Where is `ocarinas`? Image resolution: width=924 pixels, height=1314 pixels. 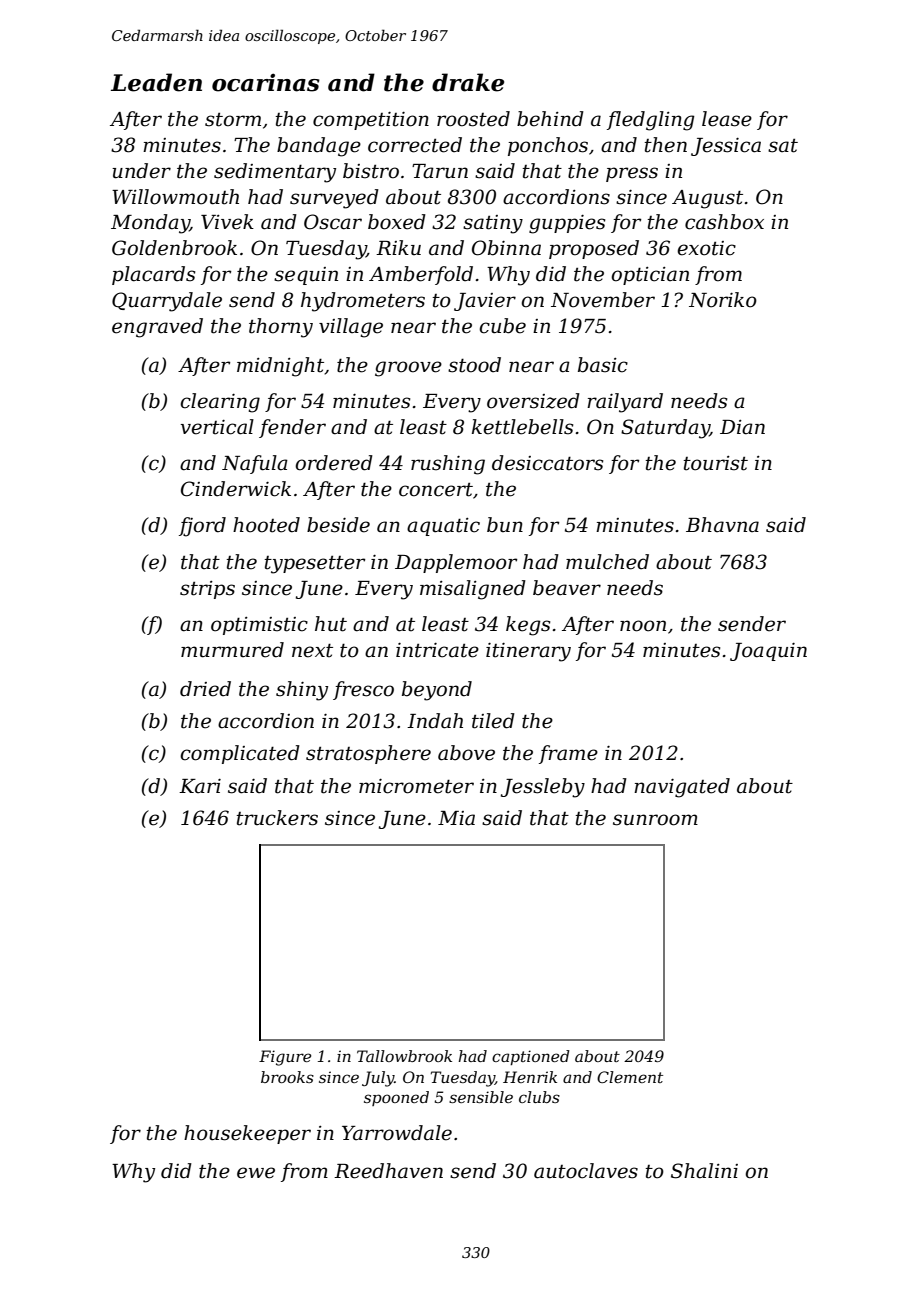
ocarinas is located at coordinates (266, 82).
